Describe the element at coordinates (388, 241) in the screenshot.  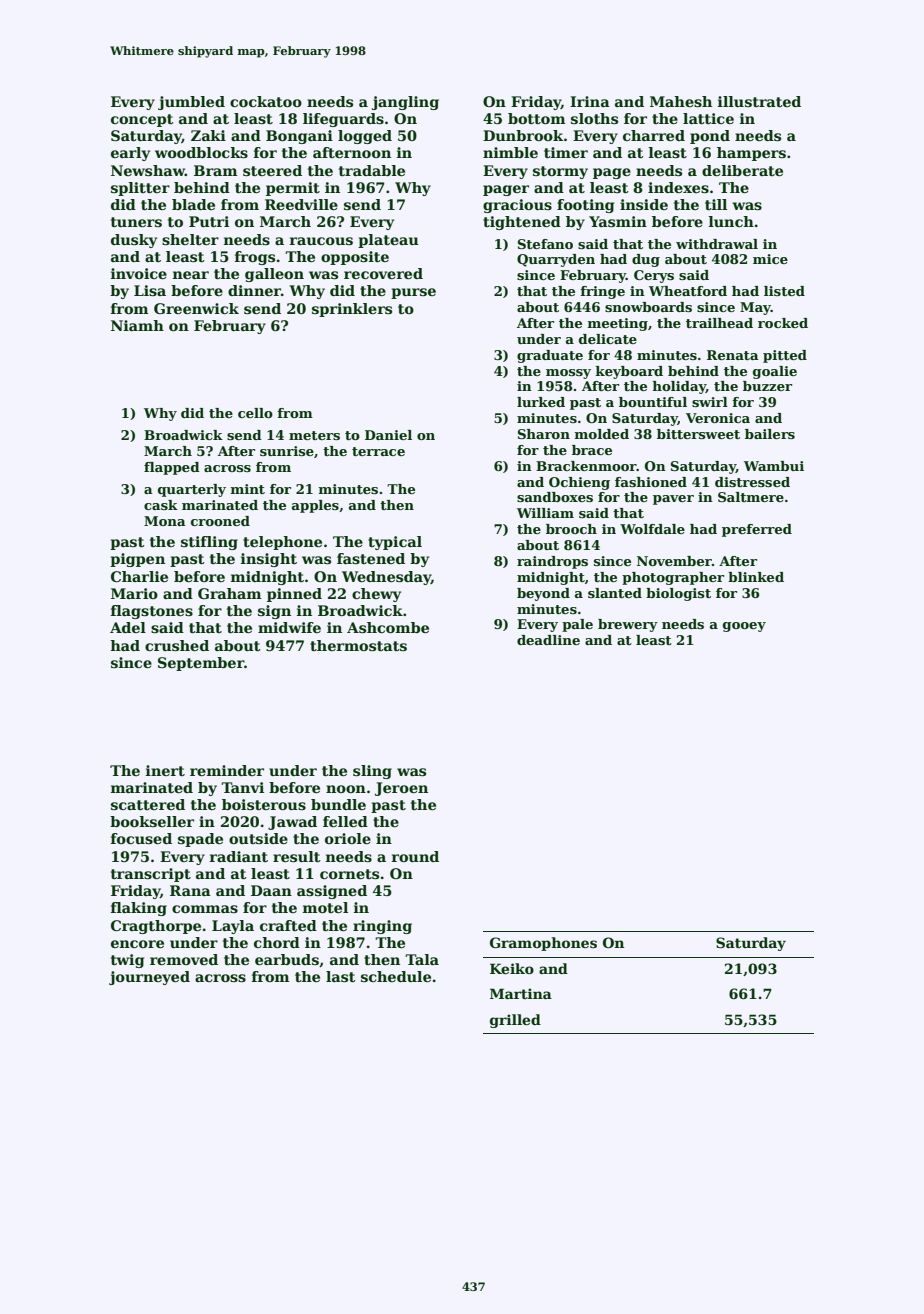
I see `plateau` at that location.
